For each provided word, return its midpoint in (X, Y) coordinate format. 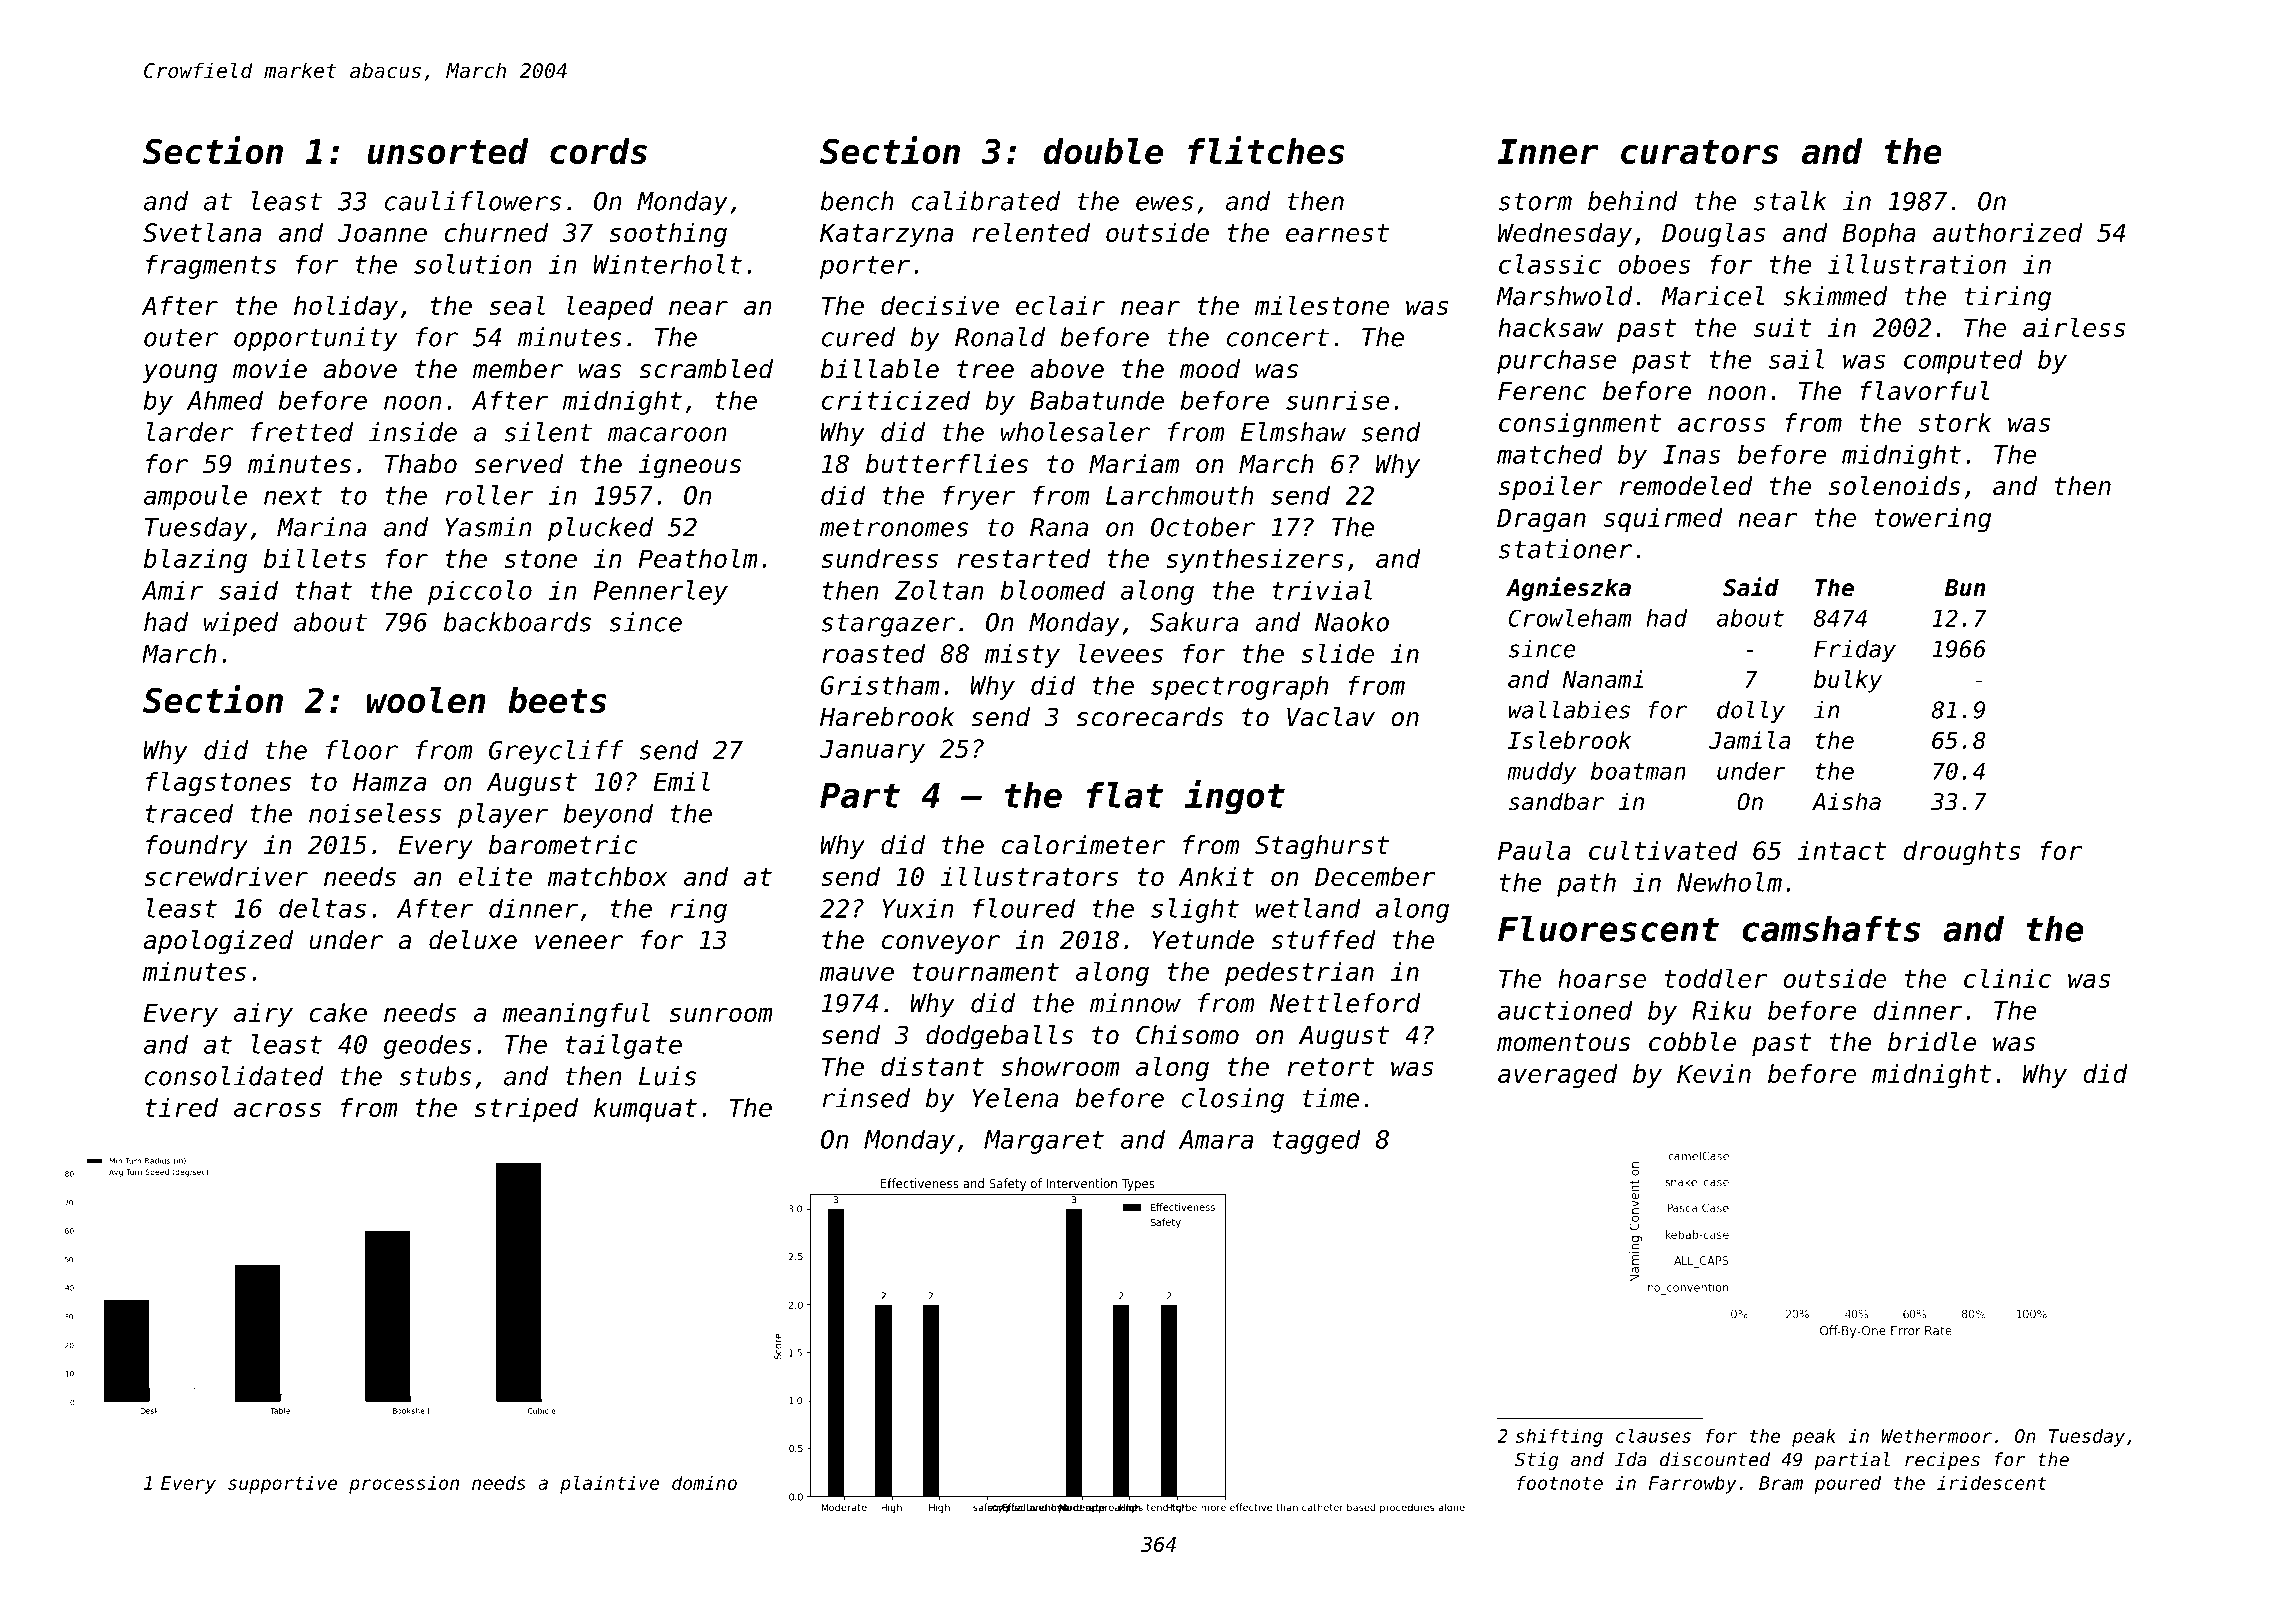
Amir (172, 590)
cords (598, 151)
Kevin (1714, 1073)
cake (338, 1012)
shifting (1559, 1437)
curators (1700, 152)
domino (704, 1482)
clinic (2007, 978)
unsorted (448, 151)
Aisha (1846, 801)
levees (1121, 653)
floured (1024, 908)
